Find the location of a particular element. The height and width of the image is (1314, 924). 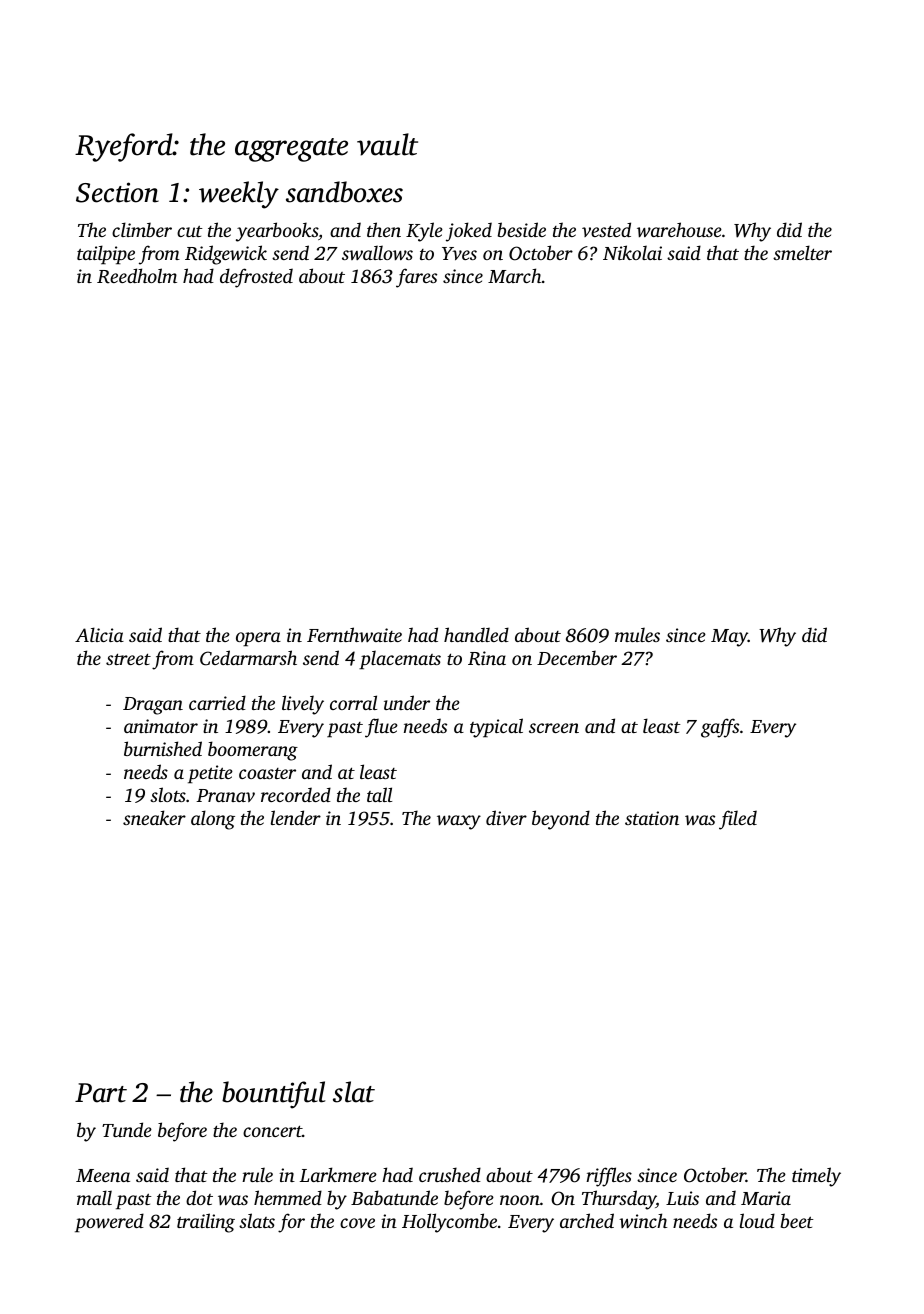

warehouse is located at coordinates (679, 229).
